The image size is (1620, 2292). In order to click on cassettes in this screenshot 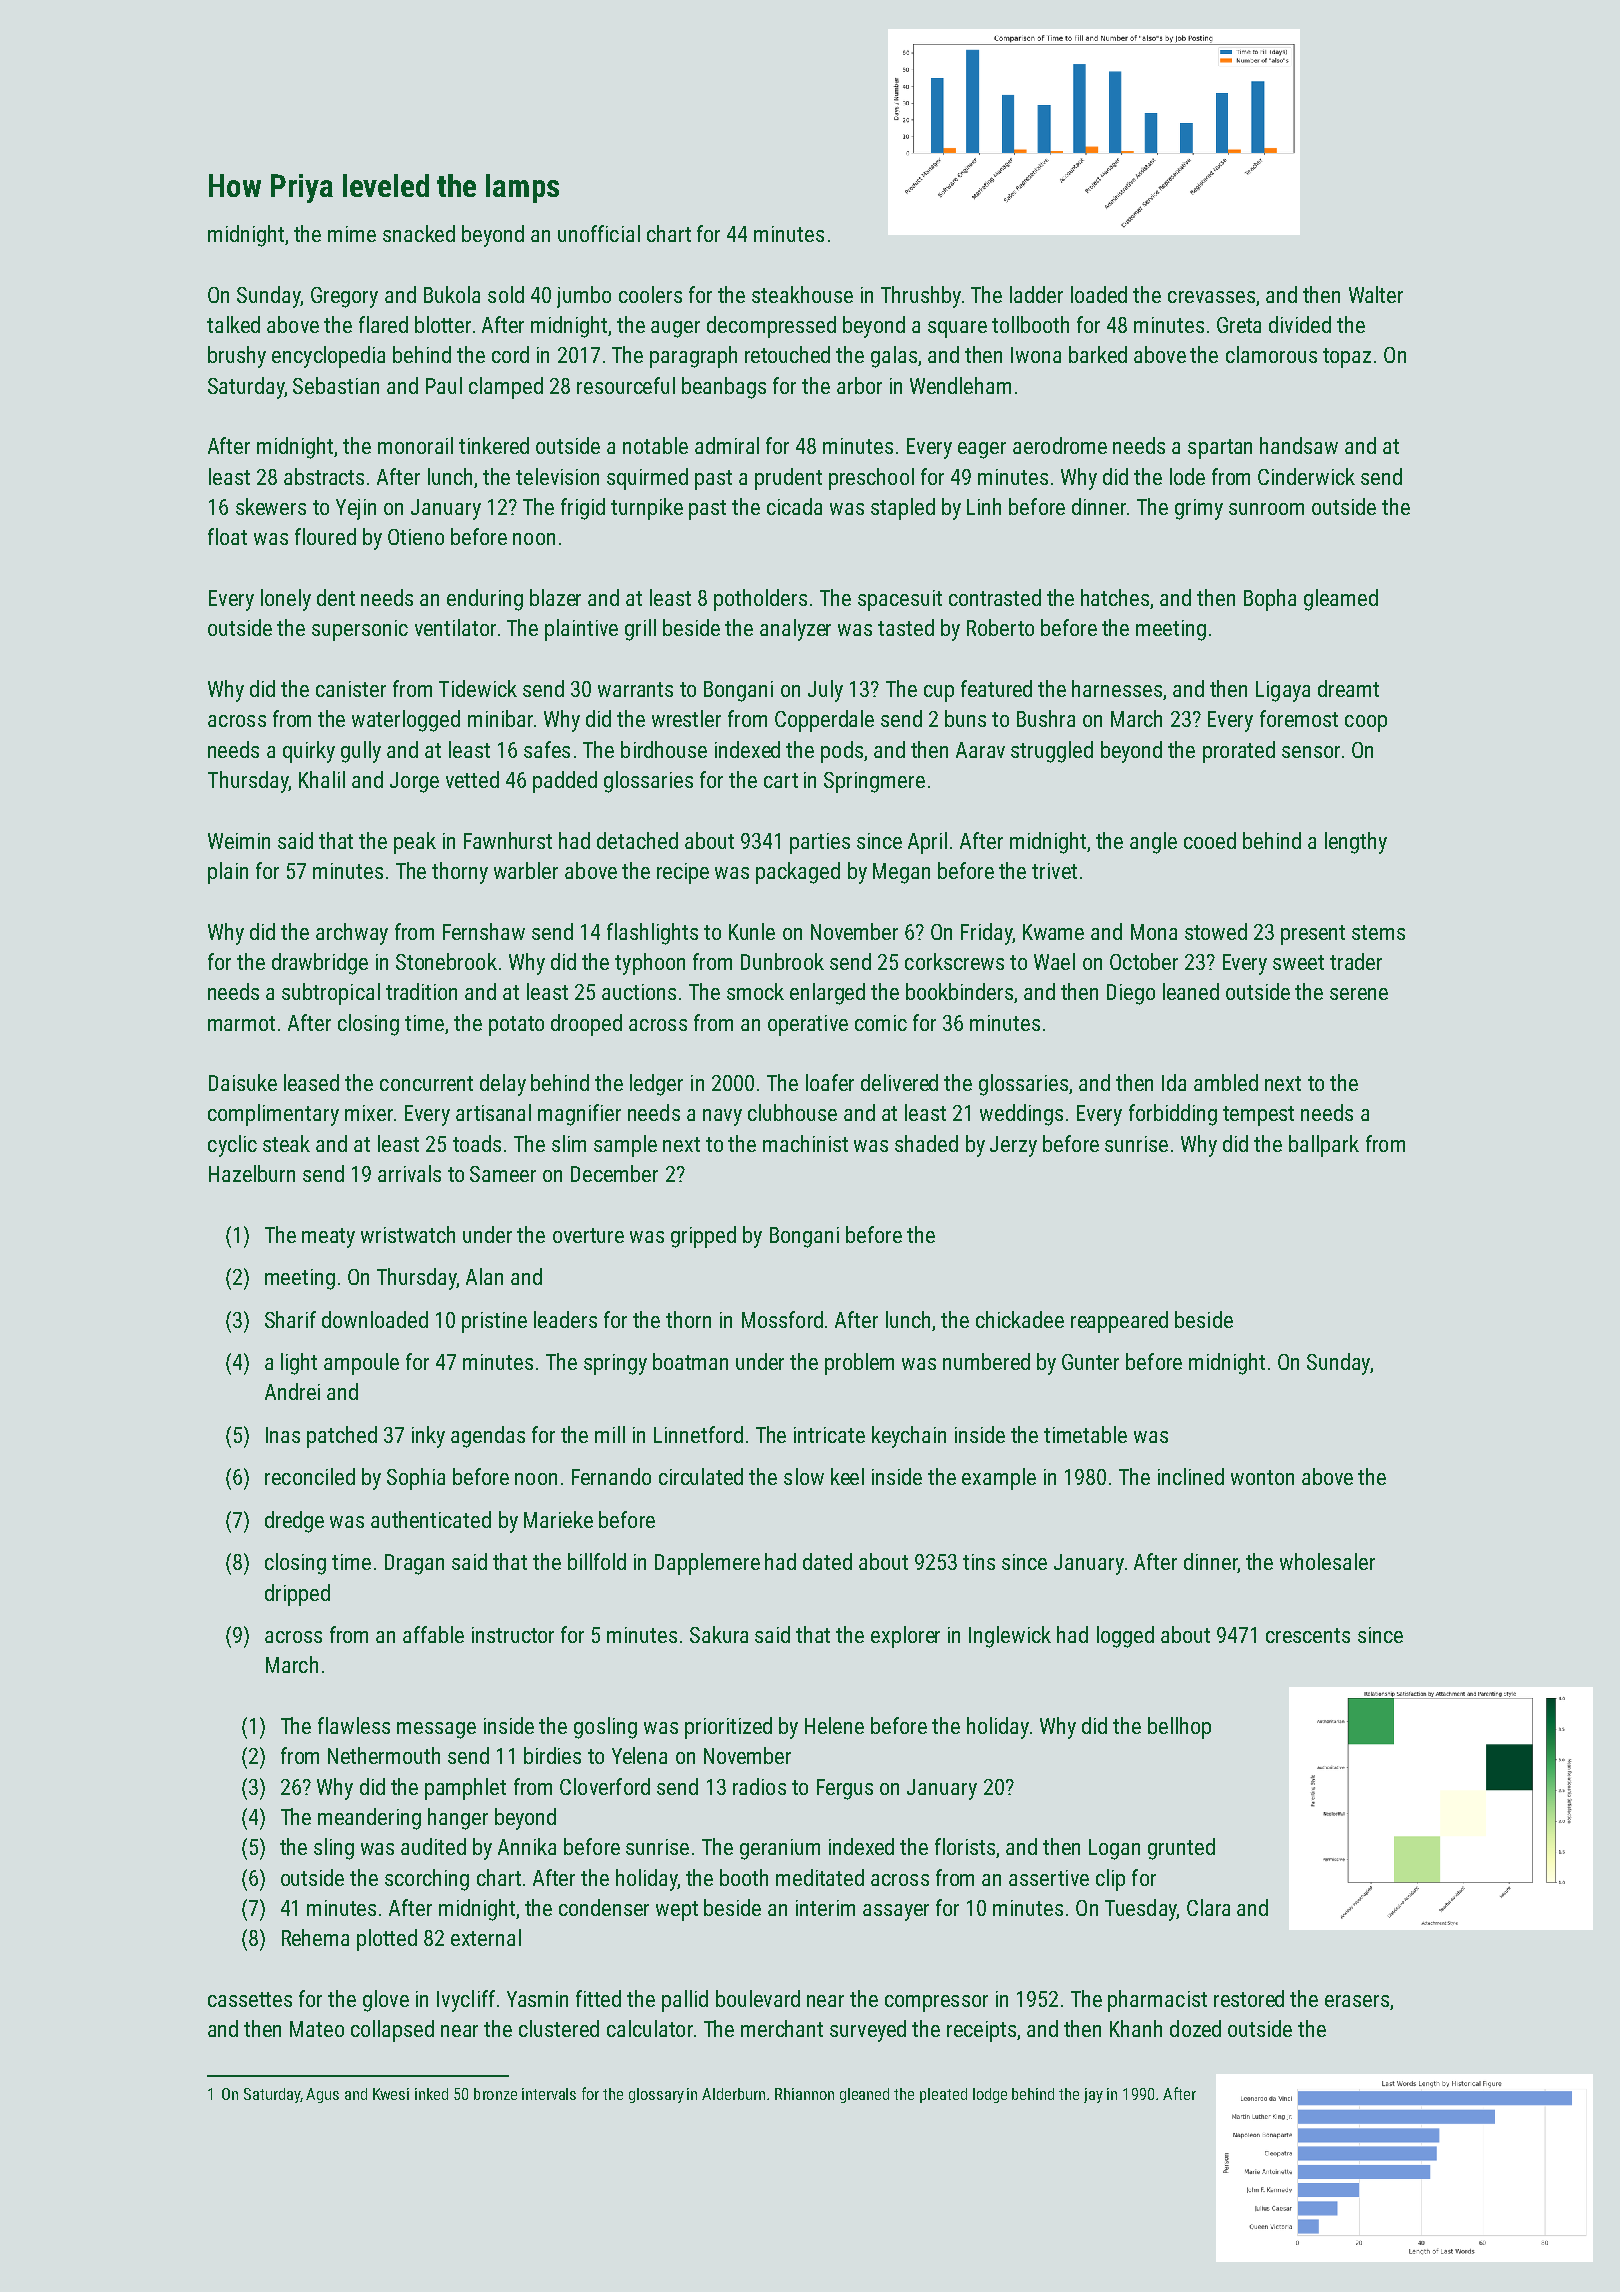, I will do `click(250, 1999)`.
